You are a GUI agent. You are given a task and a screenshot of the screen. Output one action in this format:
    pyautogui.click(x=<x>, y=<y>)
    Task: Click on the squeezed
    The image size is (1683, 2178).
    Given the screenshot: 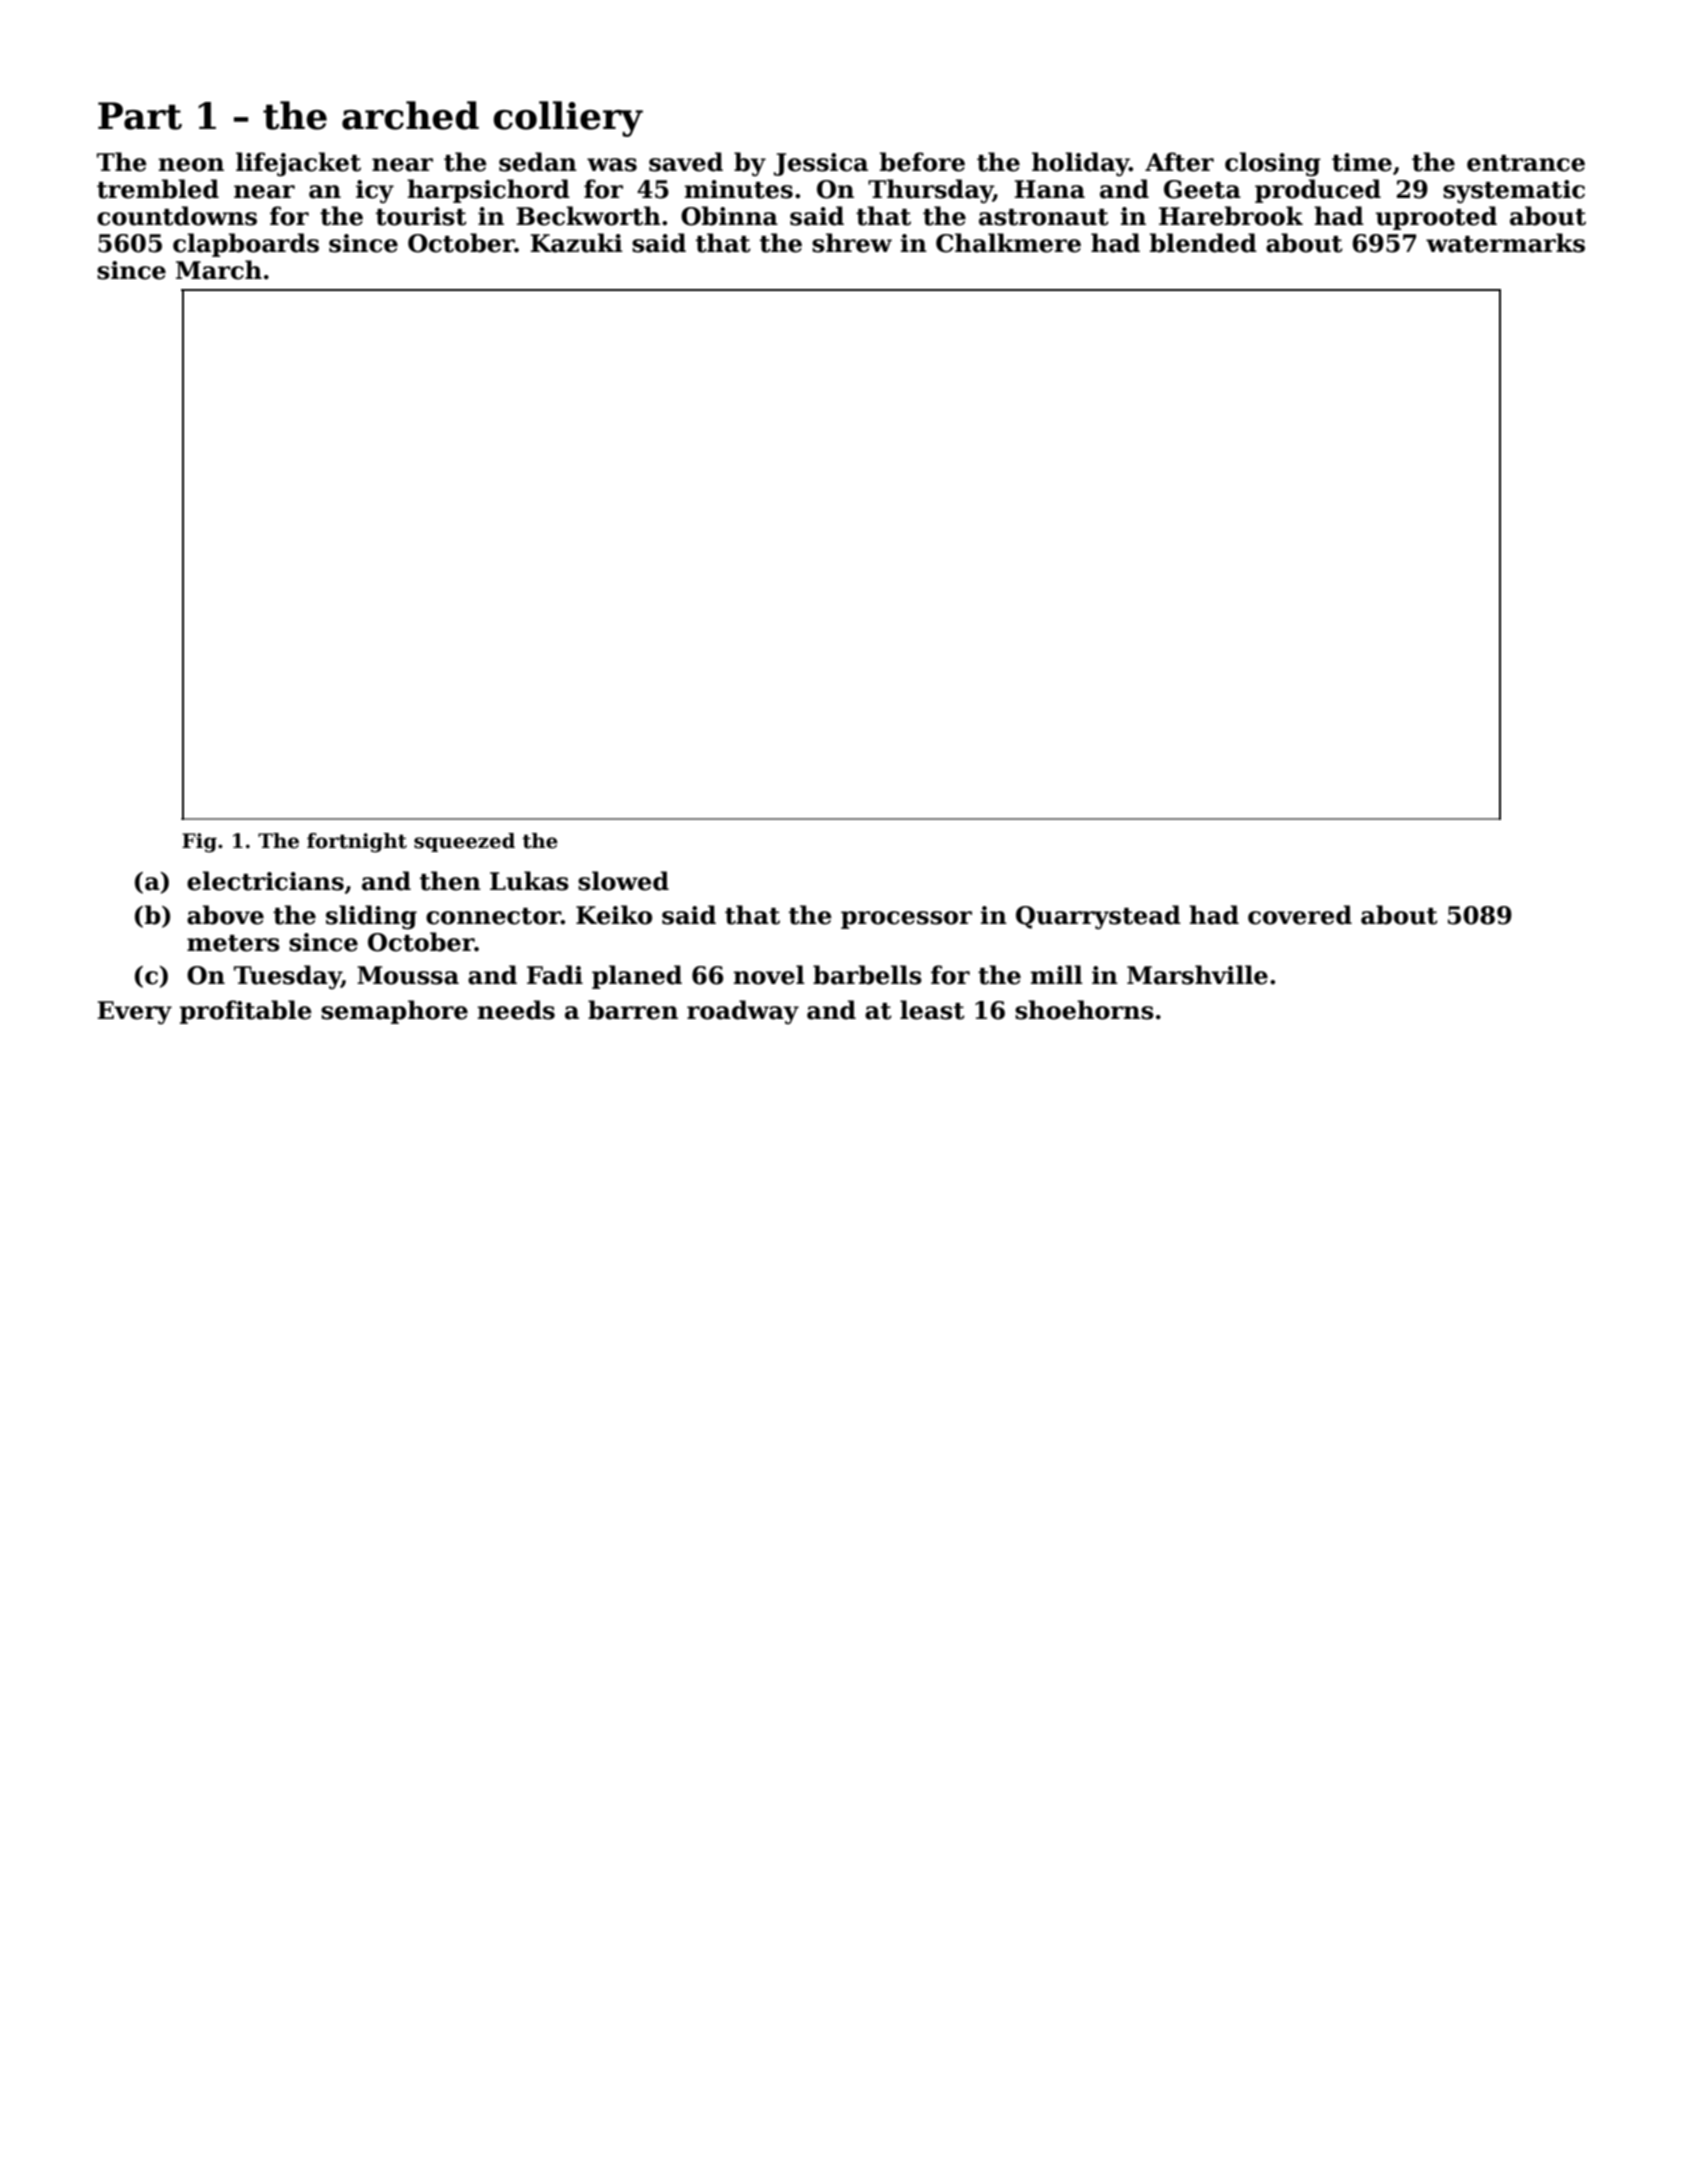 What is the action you would take?
    pyautogui.click(x=464, y=842)
